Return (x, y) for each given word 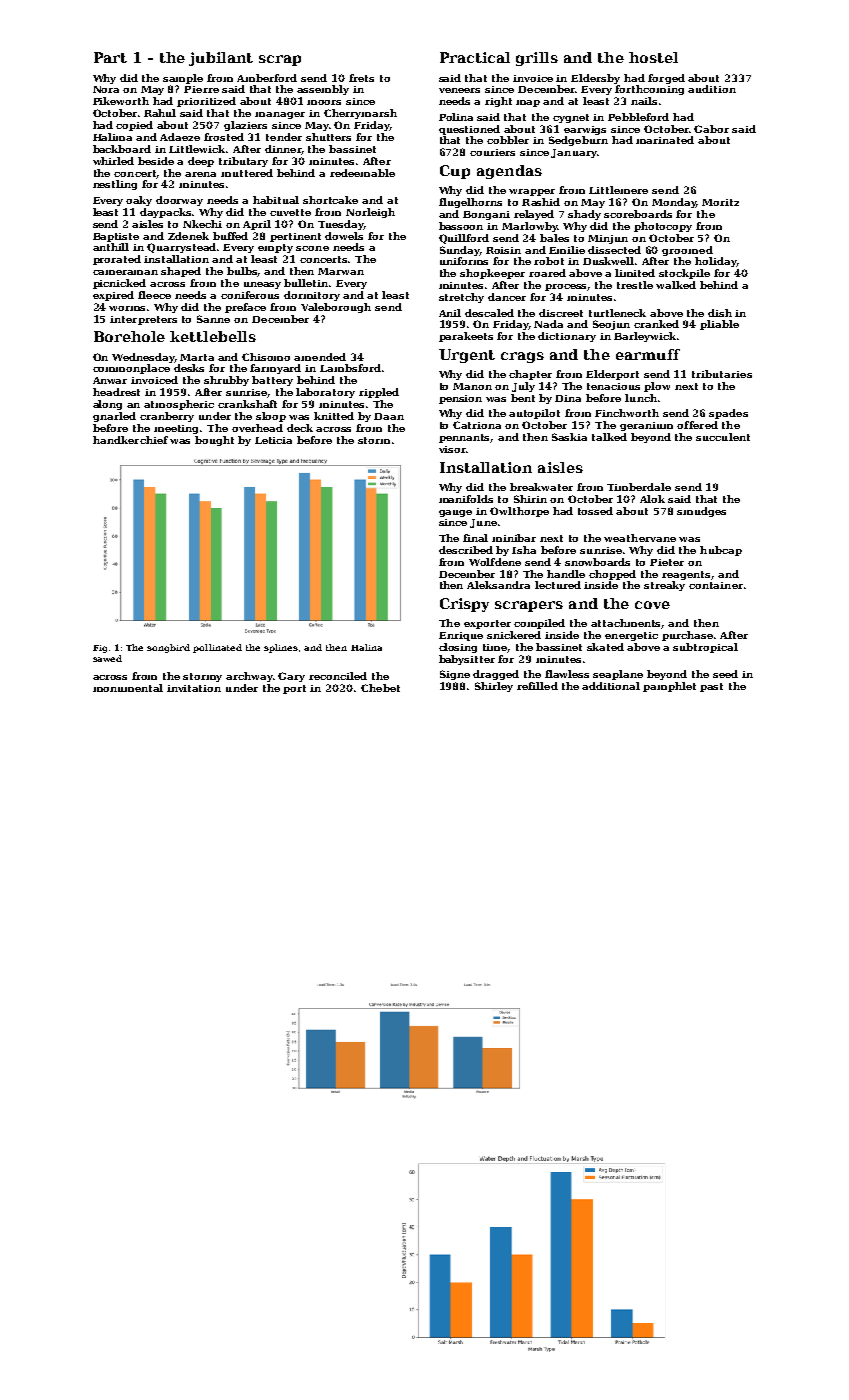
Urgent (467, 356)
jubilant (221, 59)
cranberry (167, 417)
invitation (194, 688)
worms (127, 308)
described (466, 550)
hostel (653, 57)
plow (657, 387)
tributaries (722, 374)
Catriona (477, 425)
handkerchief (130, 440)
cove (652, 605)
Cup (455, 172)
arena (200, 174)
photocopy (663, 227)
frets (361, 78)
